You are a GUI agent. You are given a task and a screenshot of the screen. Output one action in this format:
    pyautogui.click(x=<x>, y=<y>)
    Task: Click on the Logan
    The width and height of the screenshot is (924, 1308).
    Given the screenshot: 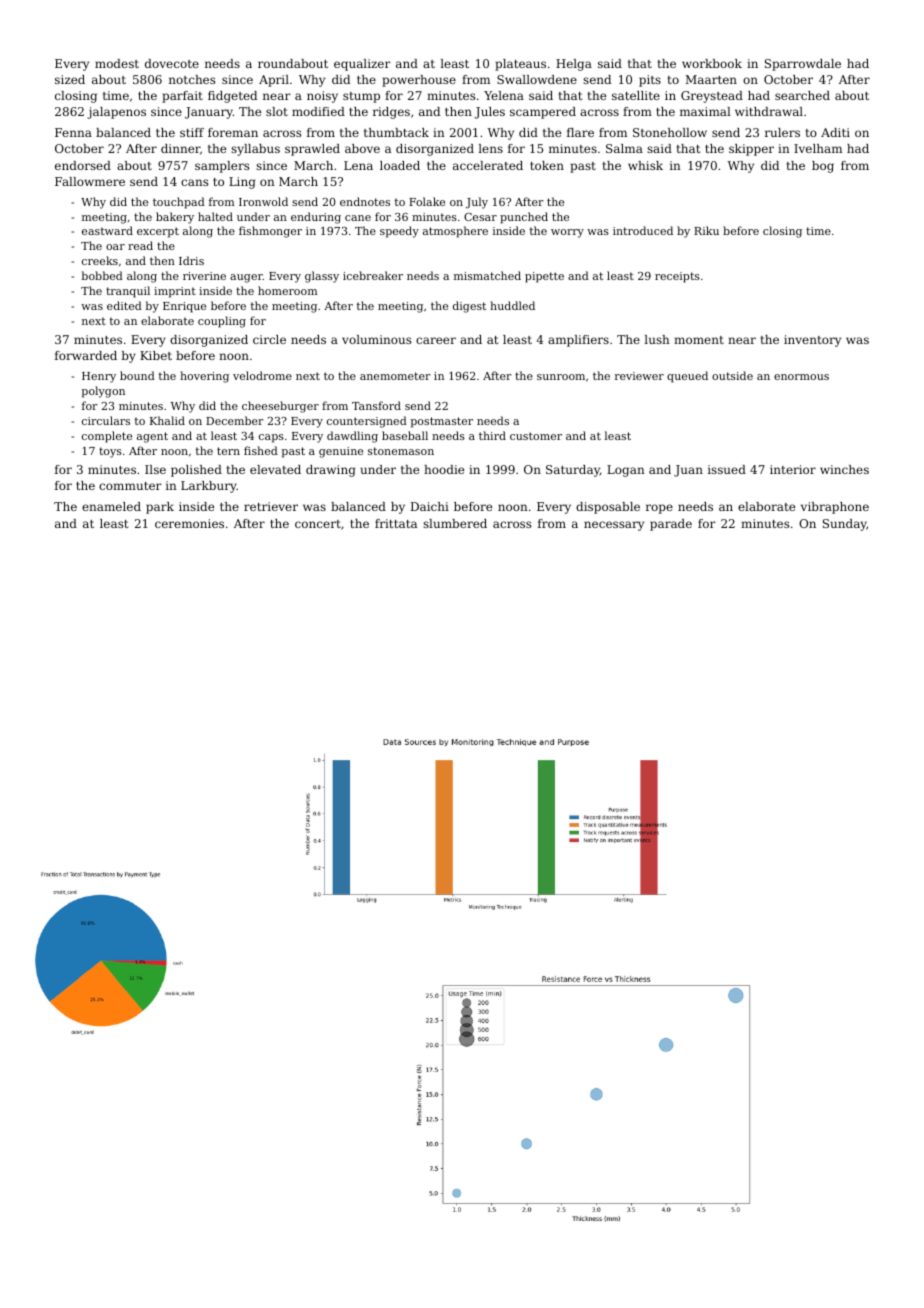 What is the action you would take?
    pyautogui.click(x=626, y=471)
